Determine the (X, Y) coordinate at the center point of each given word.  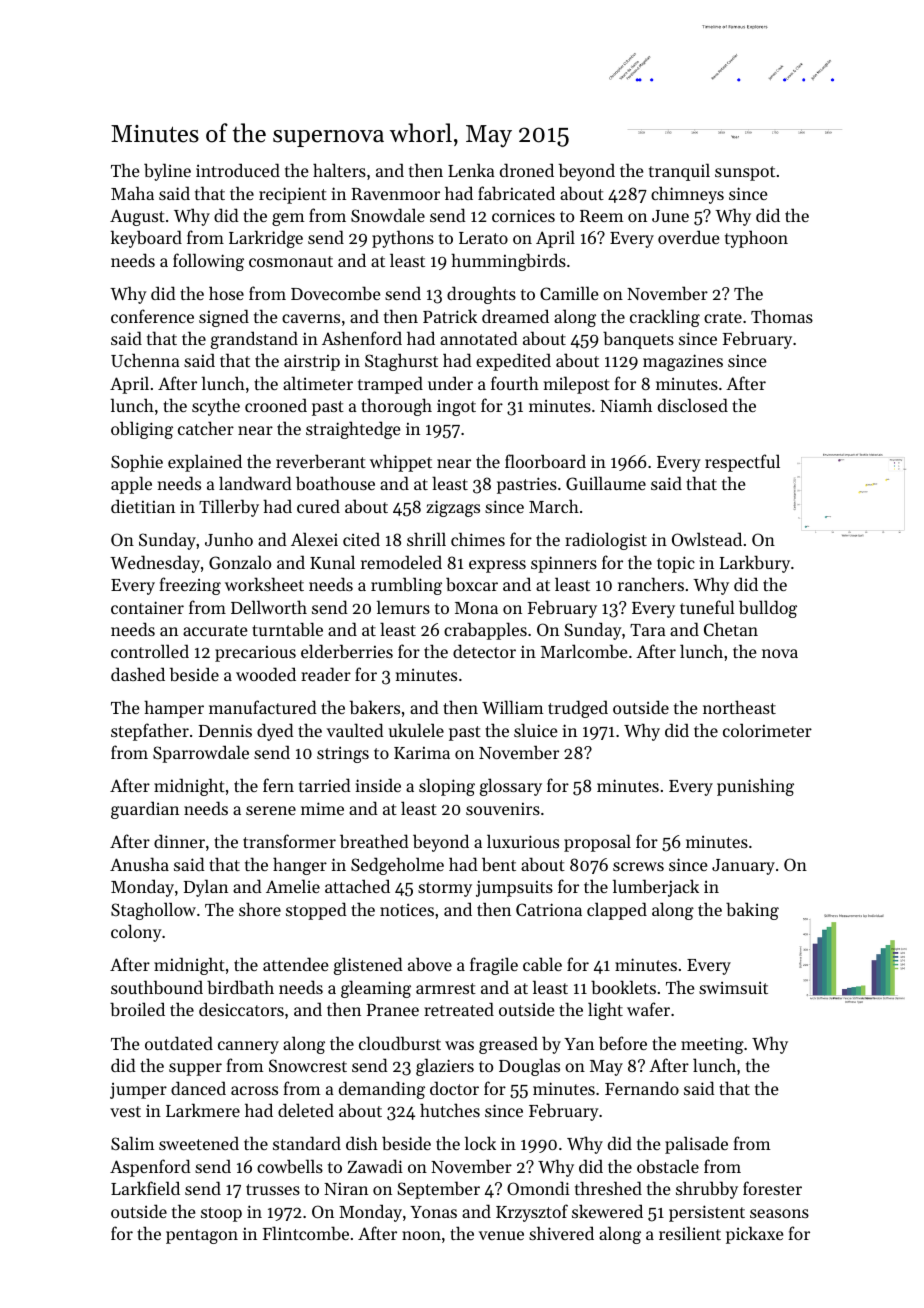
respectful (742, 463)
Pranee (393, 1010)
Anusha (139, 864)
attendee (296, 964)
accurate (215, 630)
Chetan (731, 629)
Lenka (471, 170)
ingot (456, 407)
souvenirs (503, 809)
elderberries (347, 651)
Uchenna (145, 360)
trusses (273, 1189)
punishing (755, 787)
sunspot (745, 173)
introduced (238, 170)
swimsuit (733, 987)
